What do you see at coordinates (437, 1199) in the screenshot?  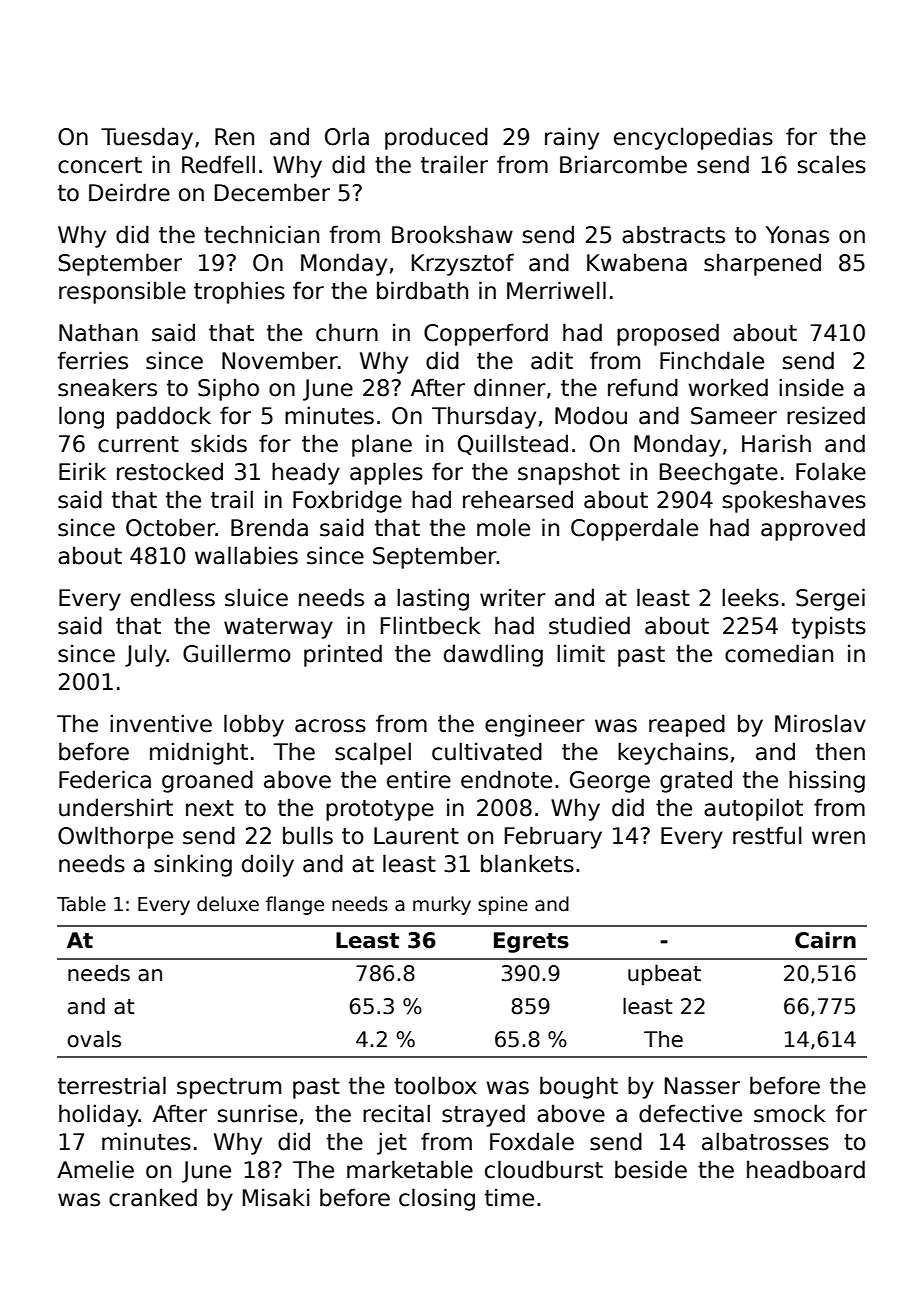 I see `closing` at bounding box center [437, 1199].
